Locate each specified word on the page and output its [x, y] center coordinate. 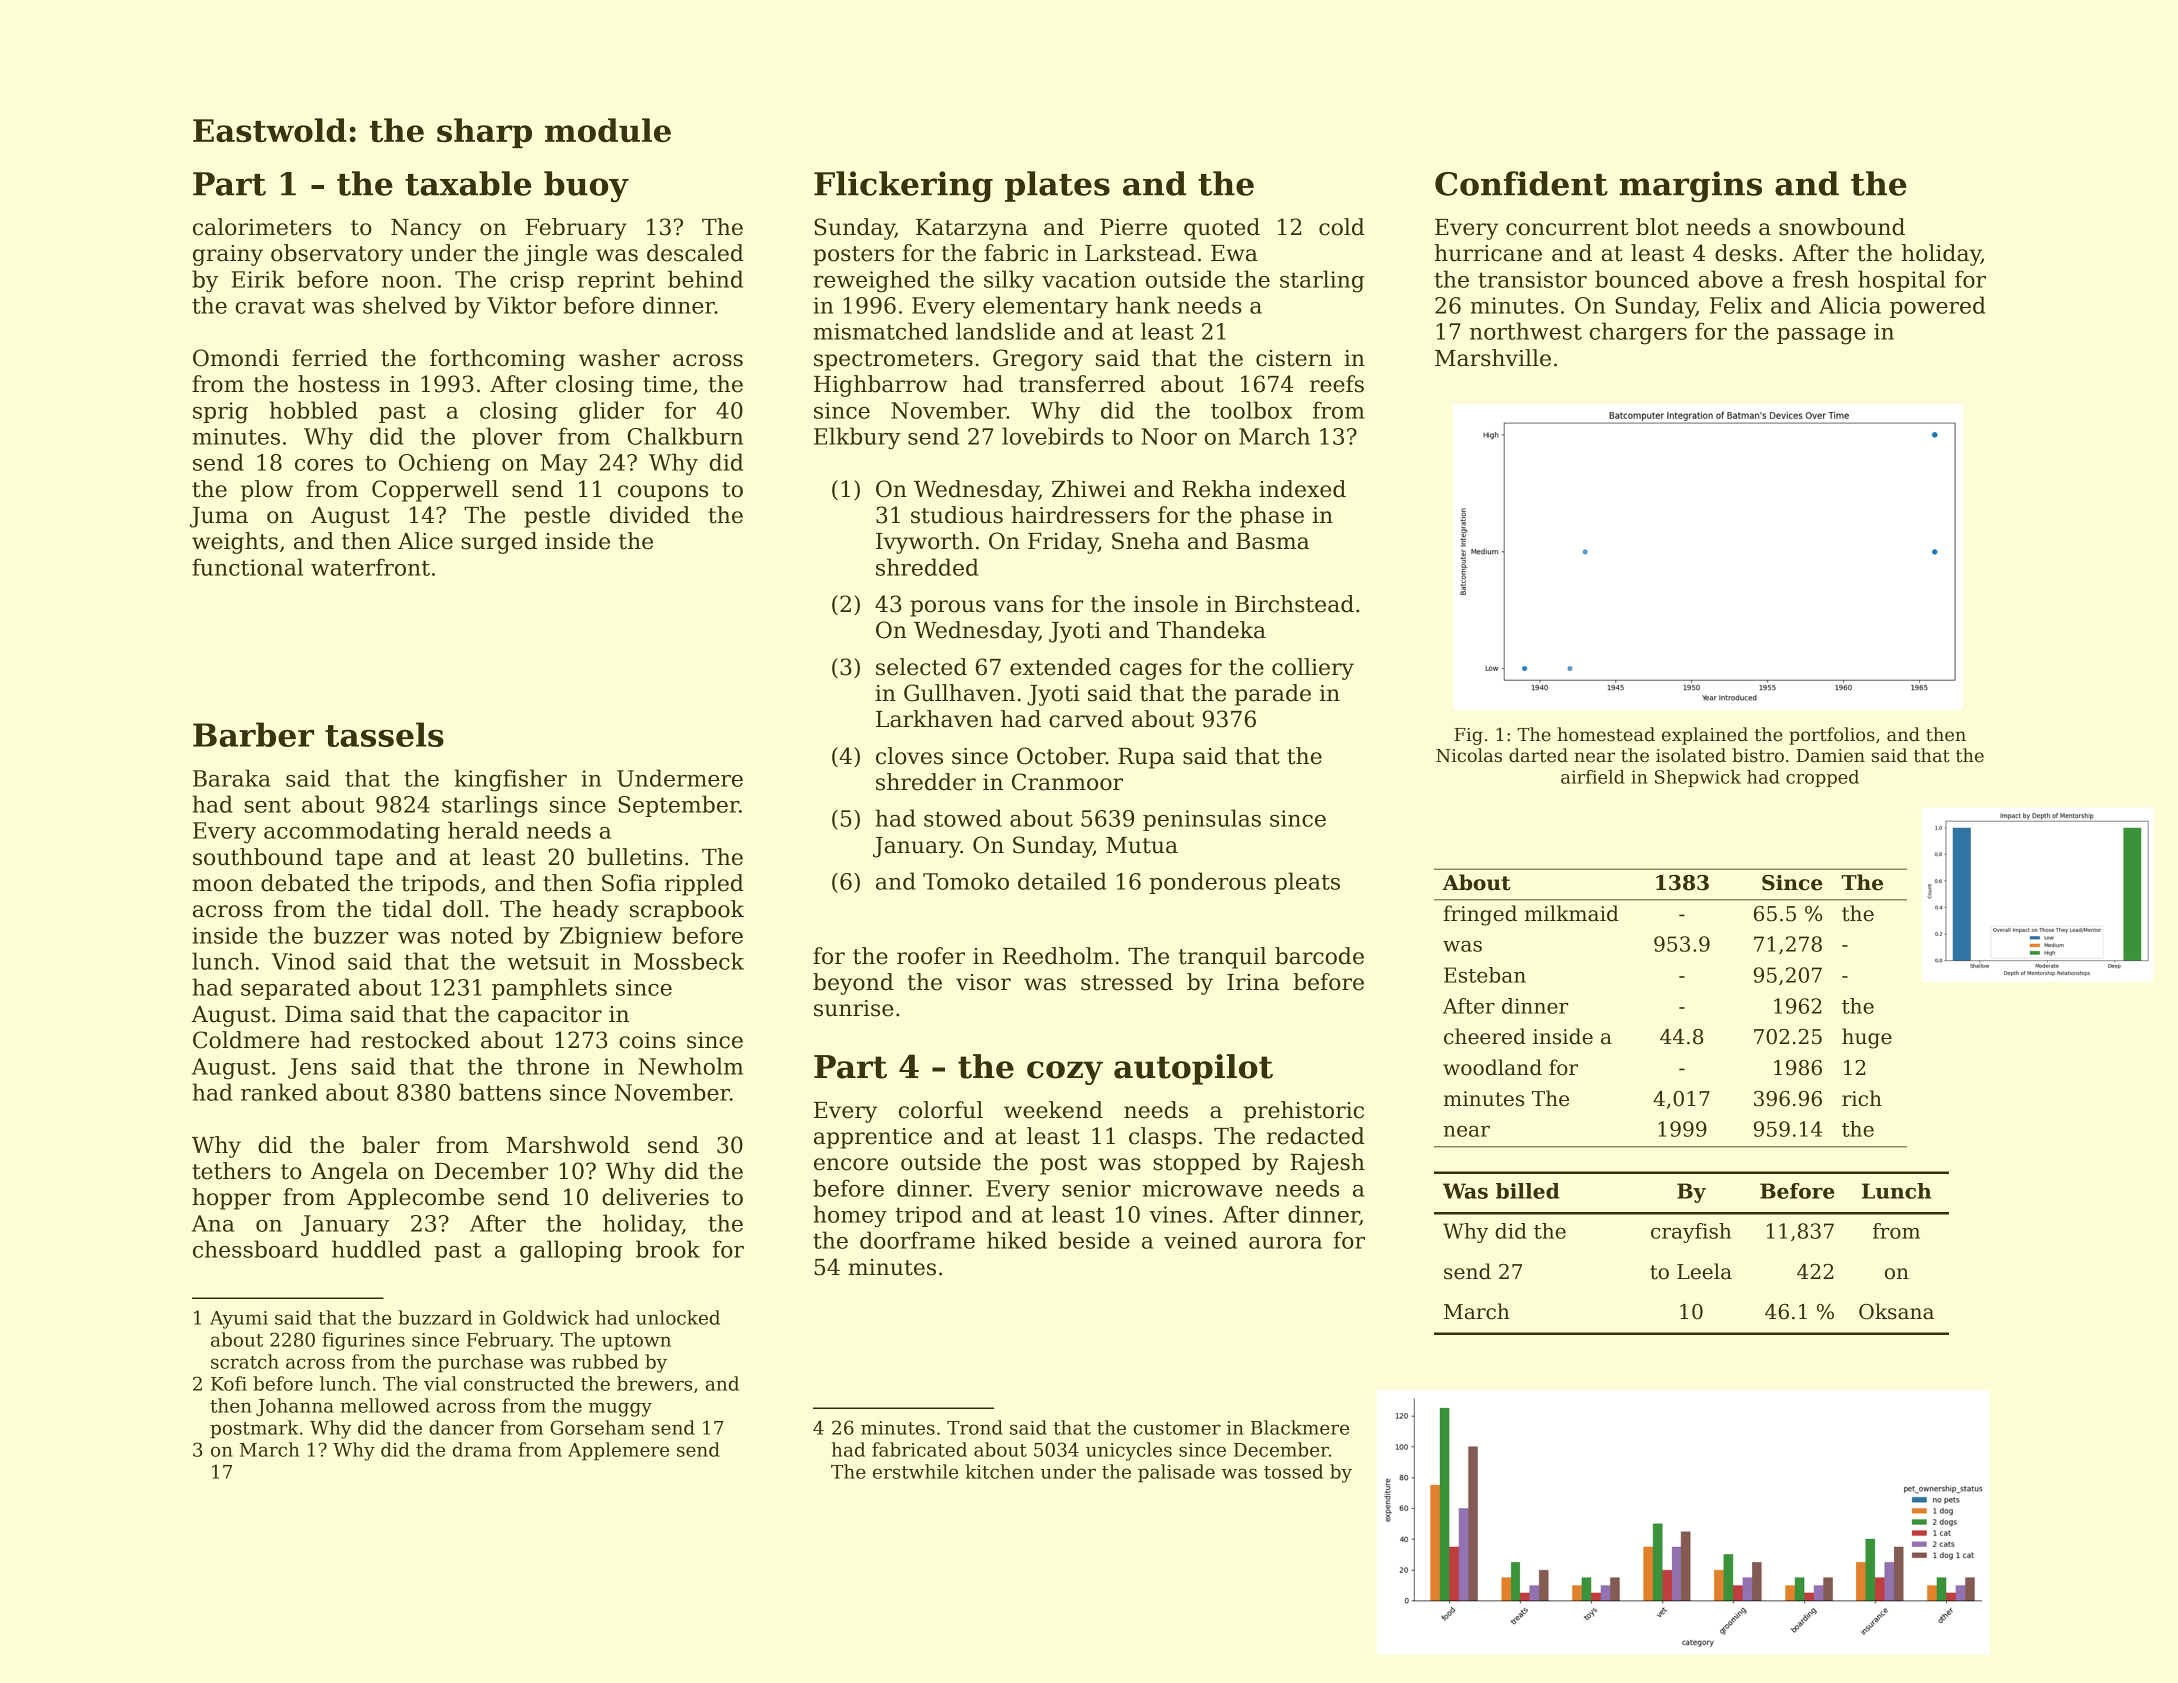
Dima [313, 1014]
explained [1705, 736]
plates [1057, 186]
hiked [1017, 1240]
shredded [927, 567]
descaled [695, 253]
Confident [1521, 183]
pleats [1307, 883]
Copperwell [435, 491]
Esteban [1485, 975]
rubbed [605, 1361]
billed [1528, 1191]
